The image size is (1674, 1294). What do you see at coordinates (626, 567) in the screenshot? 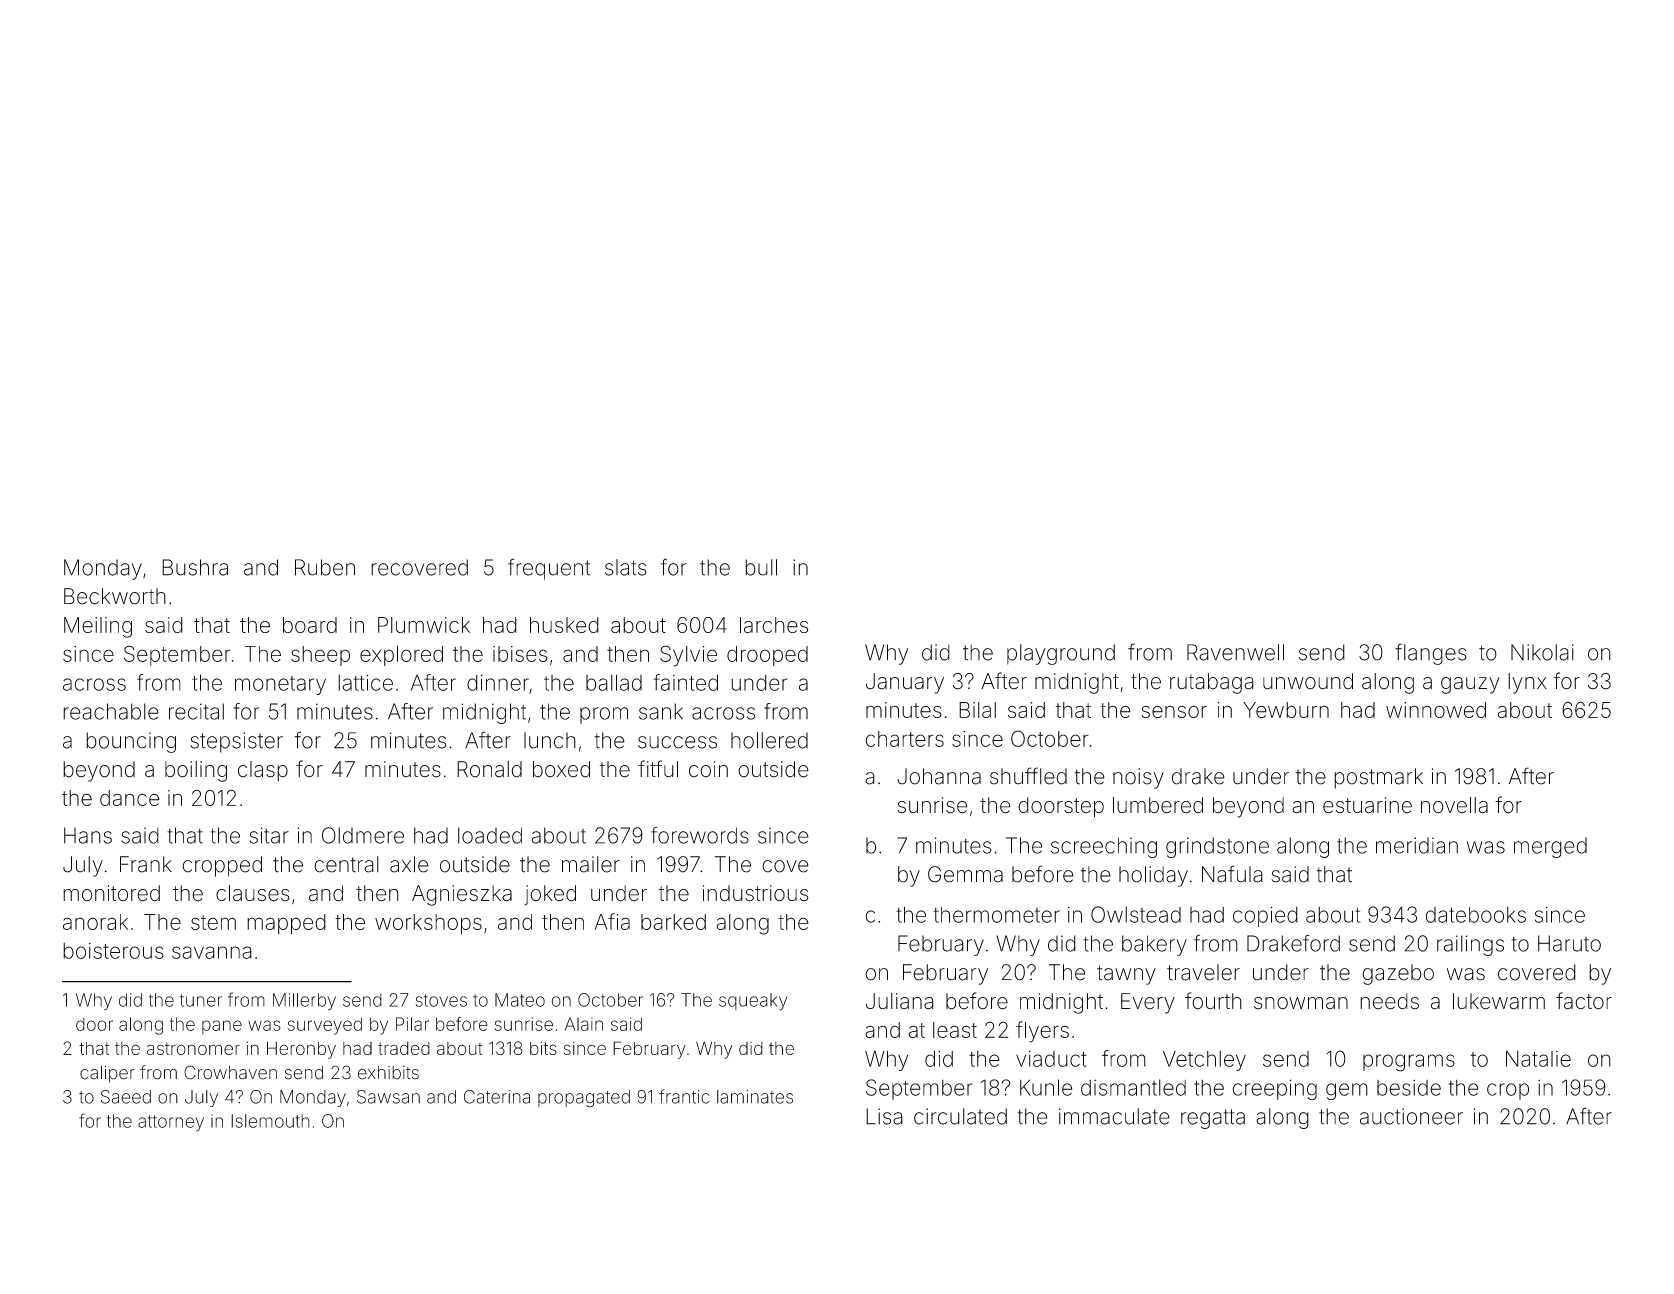
I see `slats` at bounding box center [626, 567].
